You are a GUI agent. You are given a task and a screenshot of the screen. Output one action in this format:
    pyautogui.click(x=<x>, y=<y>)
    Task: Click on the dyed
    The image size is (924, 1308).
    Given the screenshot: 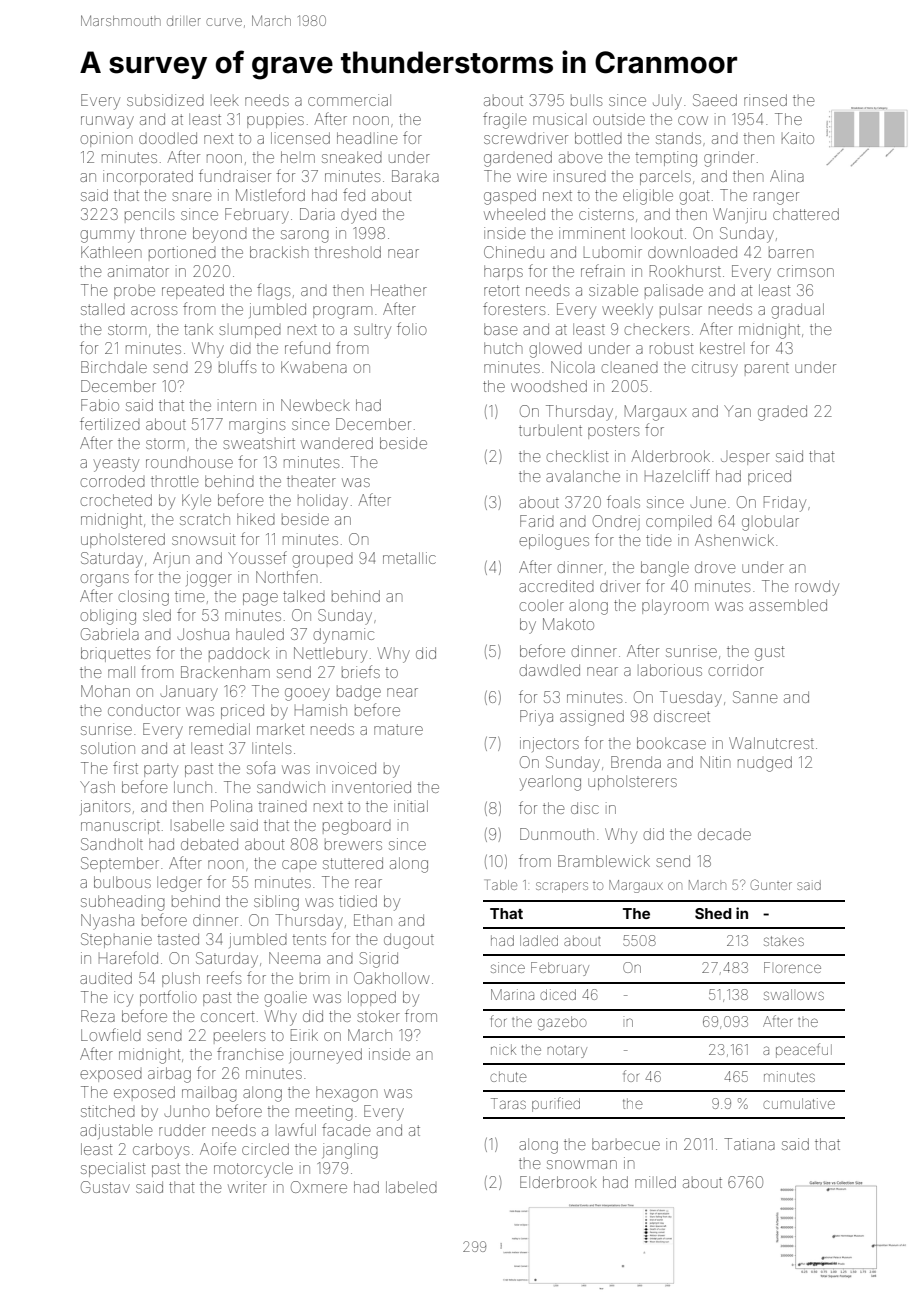 What is the action you would take?
    pyautogui.click(x=358, y=216)
